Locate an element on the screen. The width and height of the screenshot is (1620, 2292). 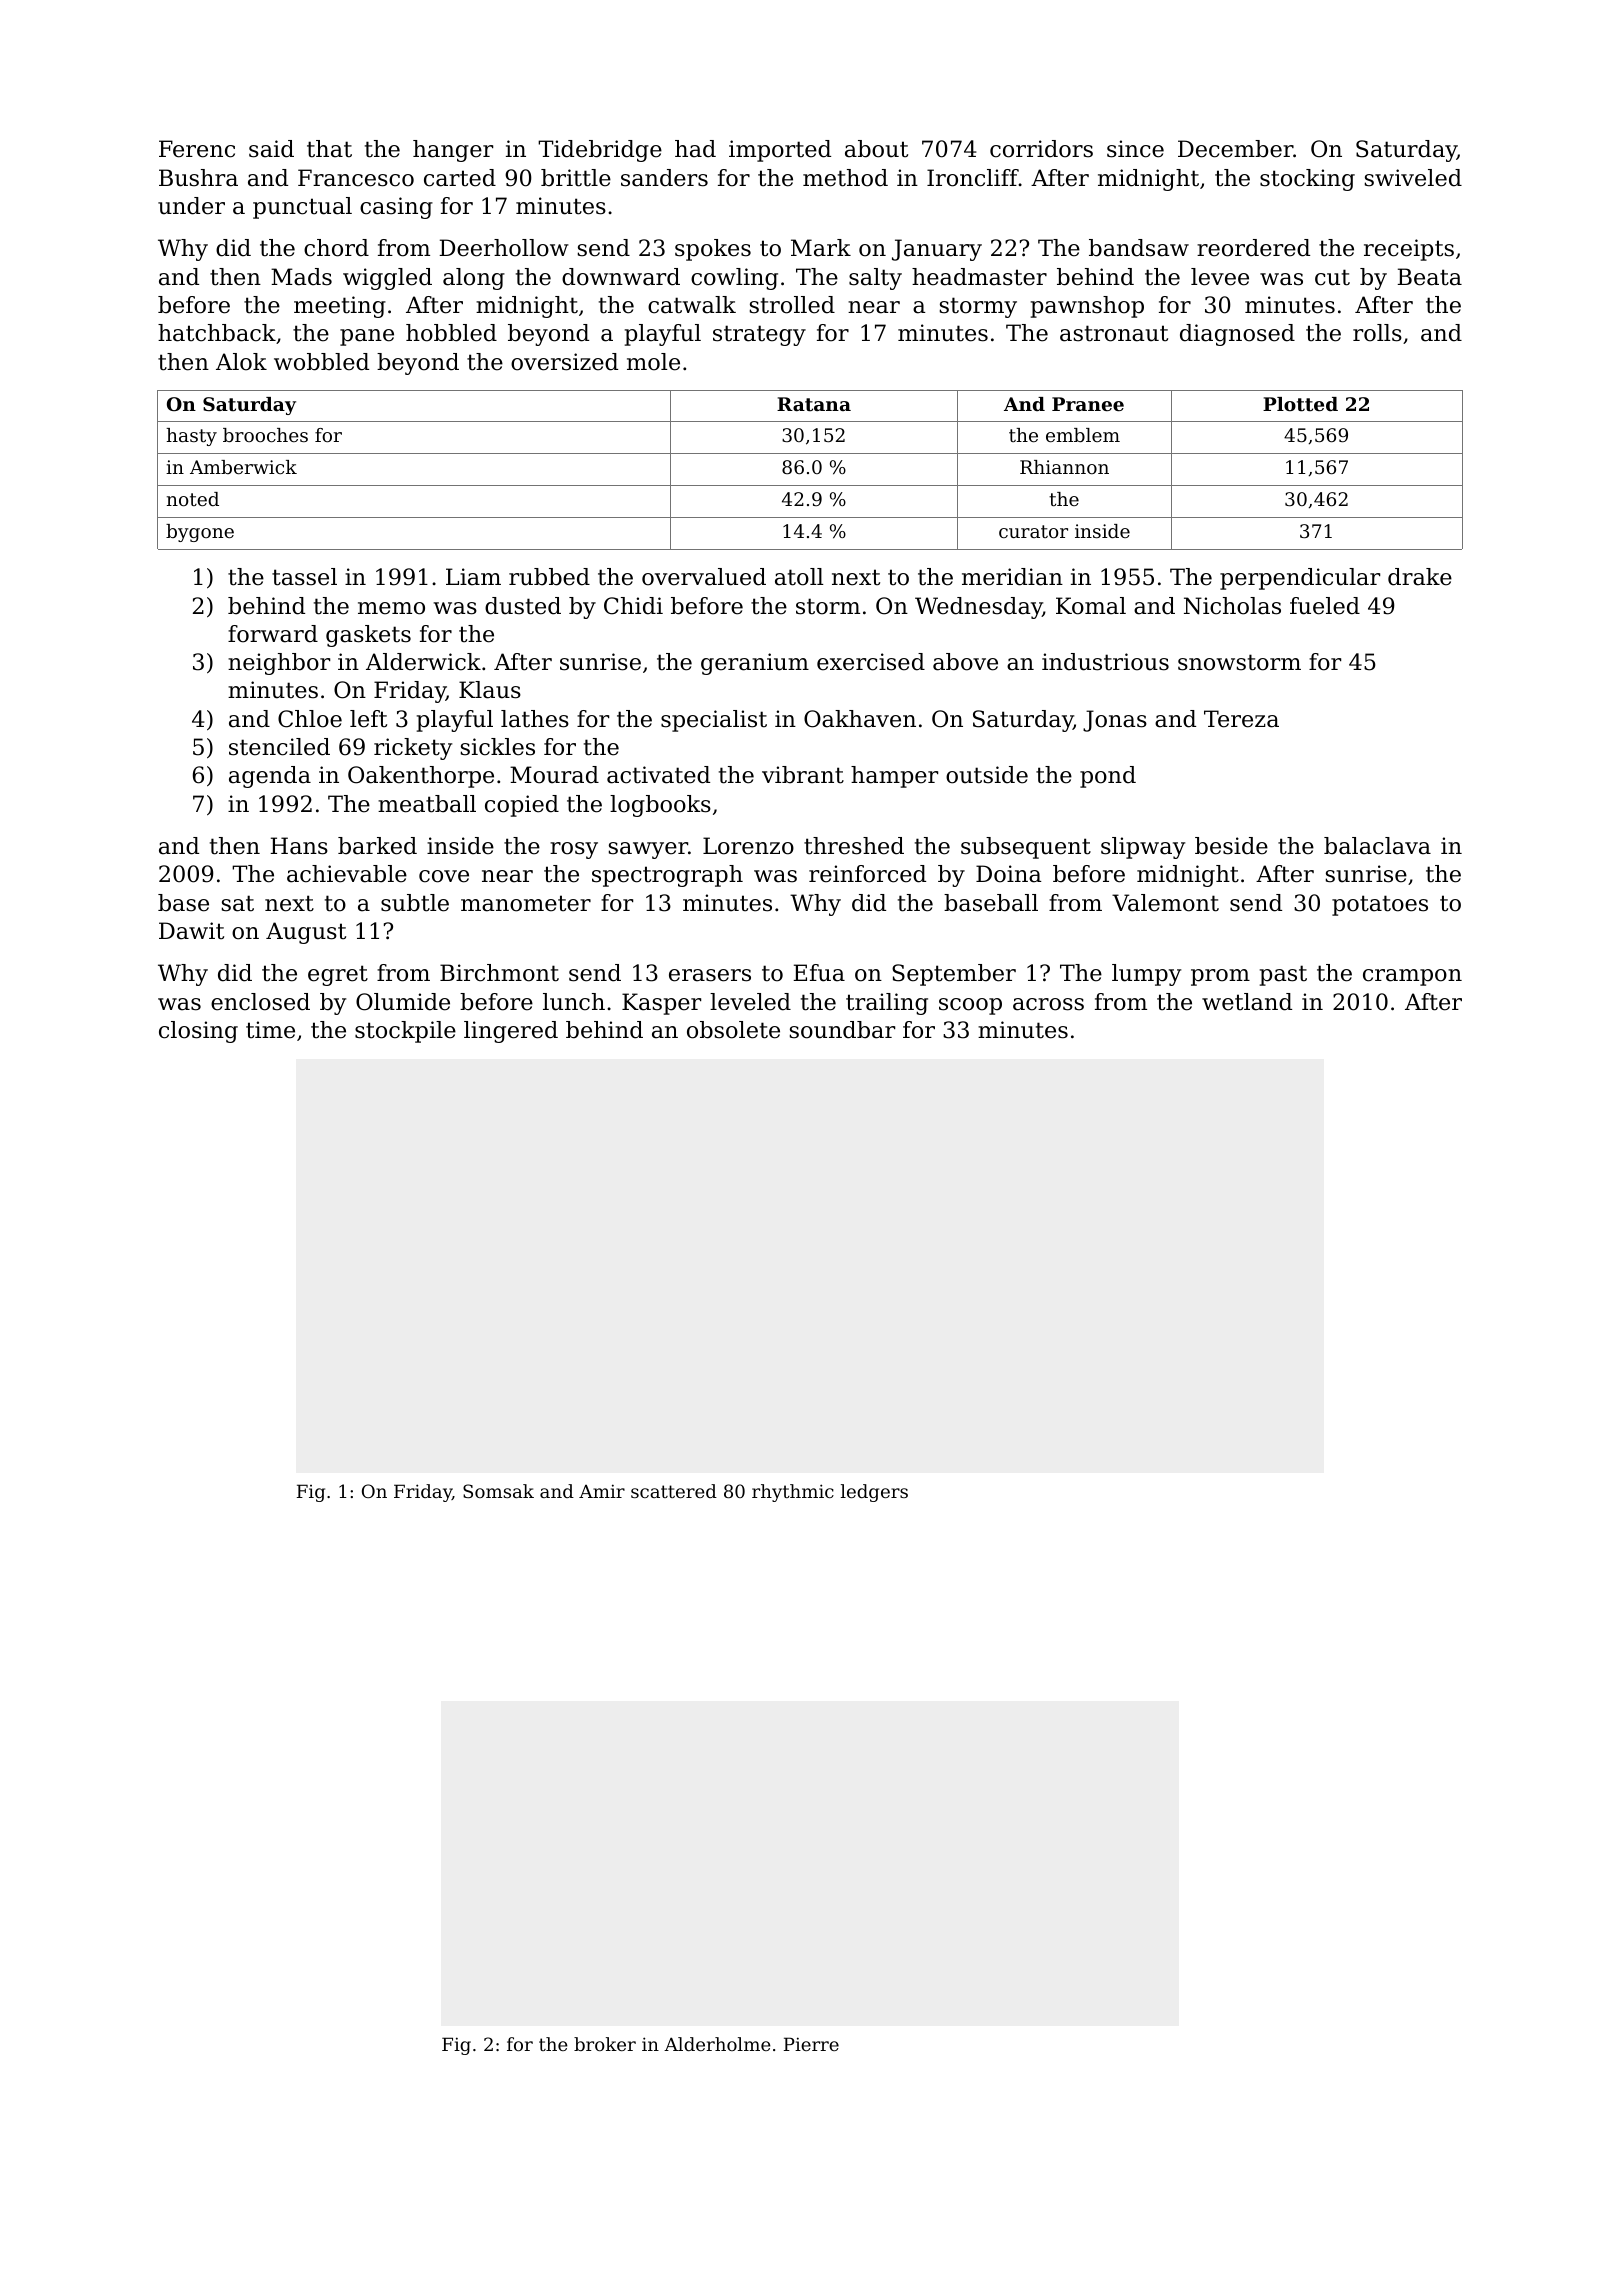
December is located at coordinates (1235, 149).
